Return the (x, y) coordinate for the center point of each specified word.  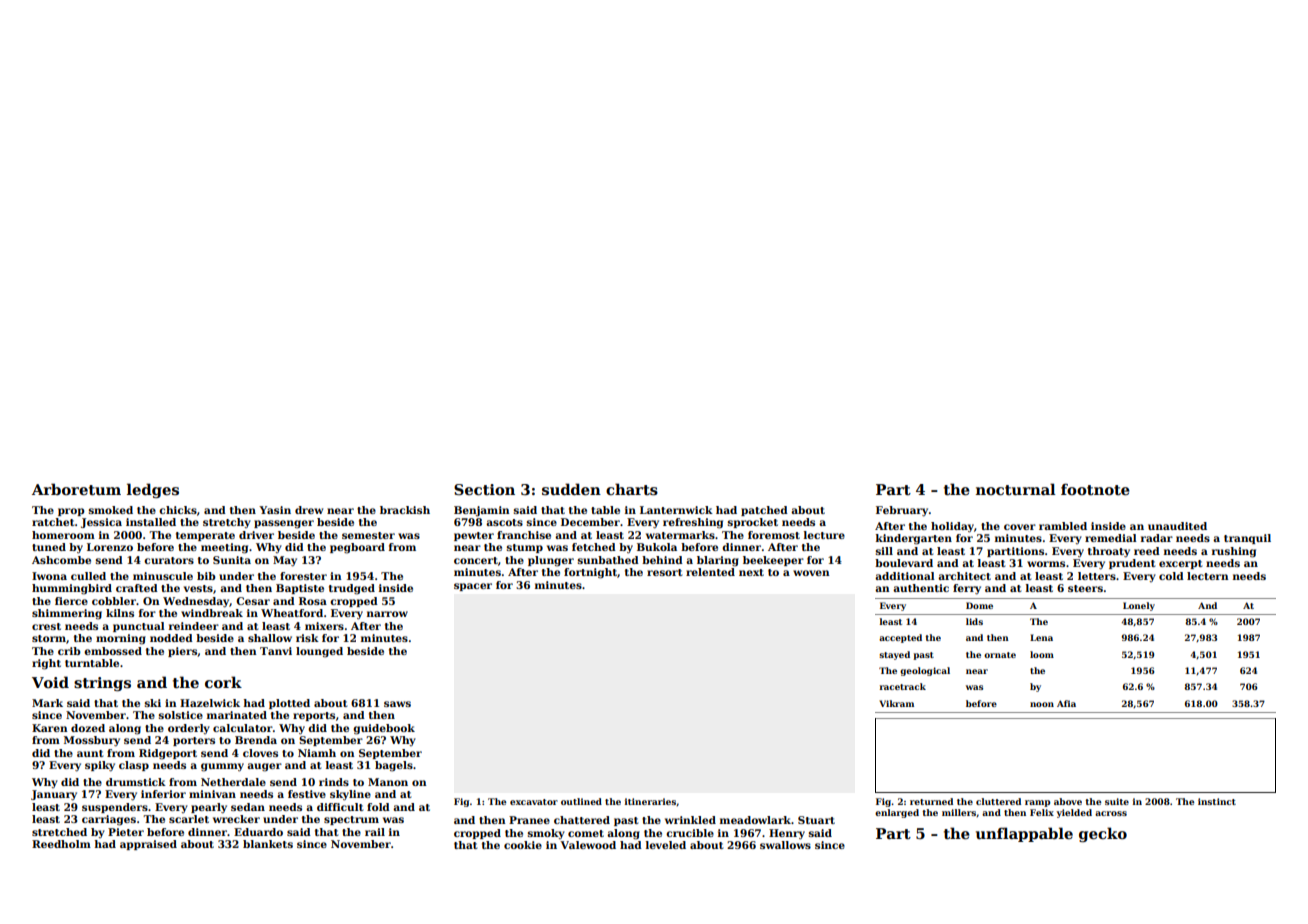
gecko (1103, 834)
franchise (524, 535)
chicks (178, 510)
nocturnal (1016, 489)
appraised (148, 845)
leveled (666, 845)
